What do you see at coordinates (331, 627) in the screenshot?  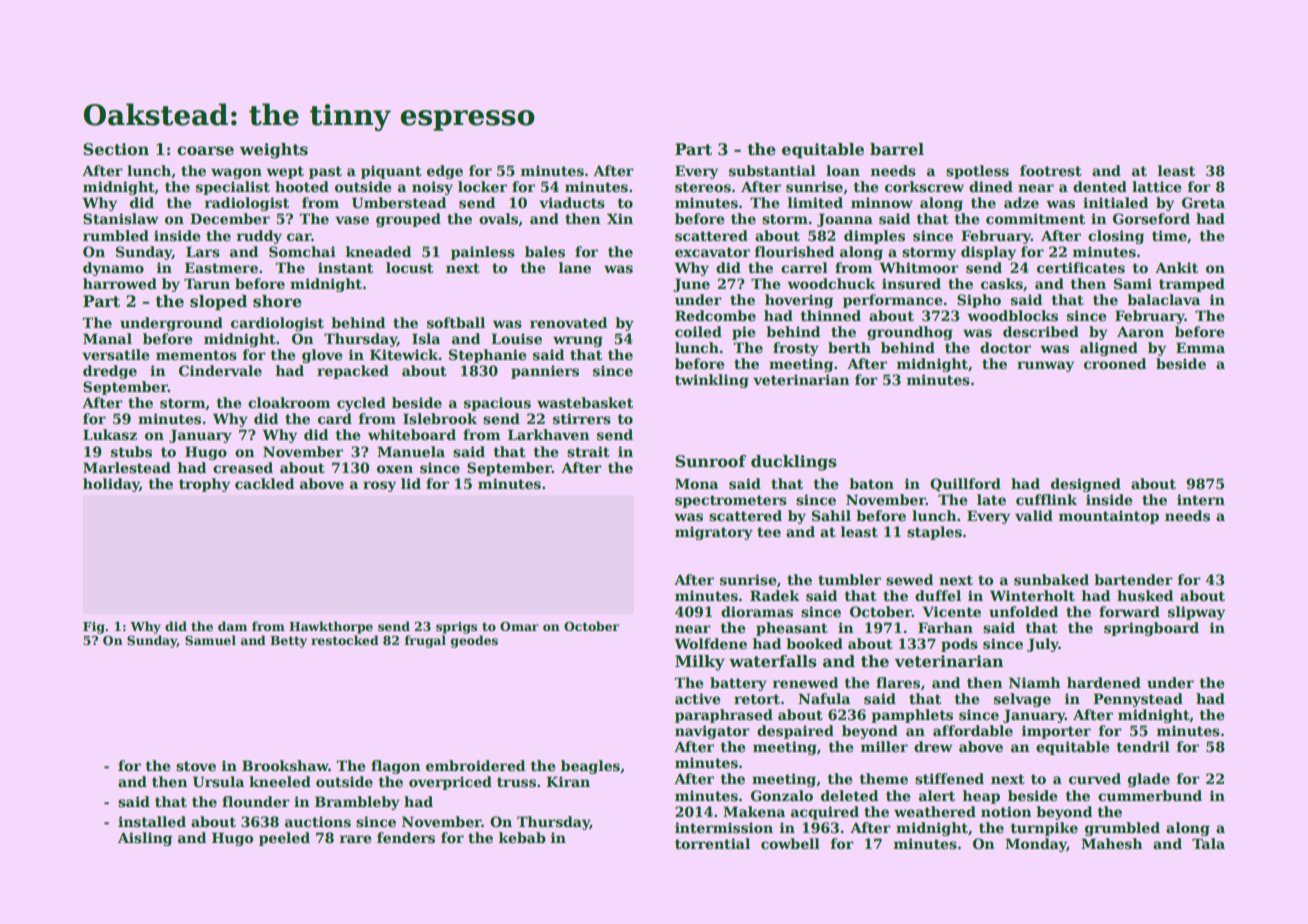 I see `Hawkthorpe` at bounding box center [331, 627].
